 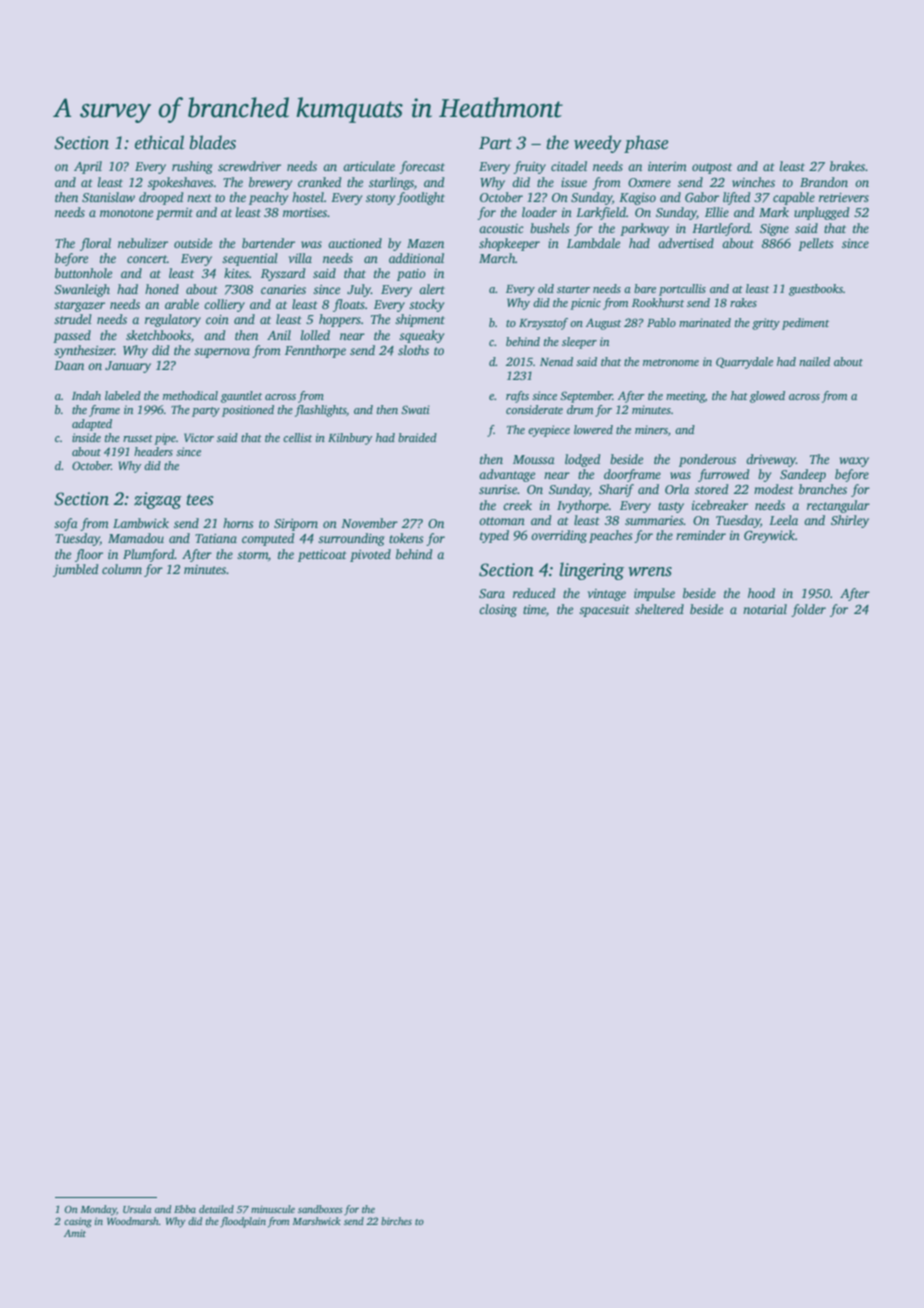 I want to click on July, so click(x=359, y=290).
